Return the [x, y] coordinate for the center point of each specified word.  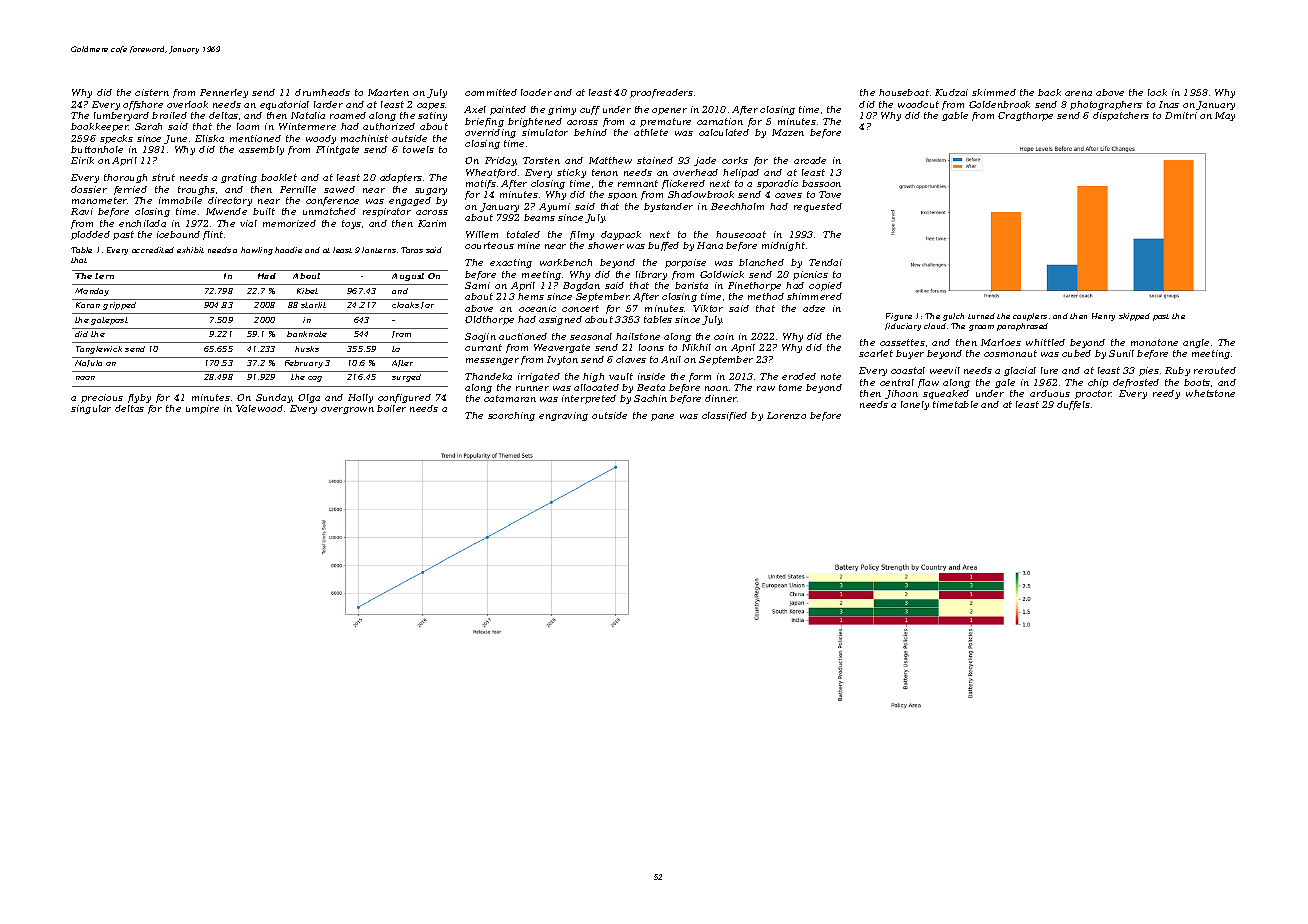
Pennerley [224, 93]
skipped [1134, 317]
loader [536, 92]
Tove [830, 194]
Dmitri [1181, 115]
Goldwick [722, 274]
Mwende [226, 211]
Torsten [541, 160]
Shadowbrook [701, 194]
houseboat [904, 92]
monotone [1154, 342]
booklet [279, 177]
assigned [560, 320]
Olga [309, 398]
